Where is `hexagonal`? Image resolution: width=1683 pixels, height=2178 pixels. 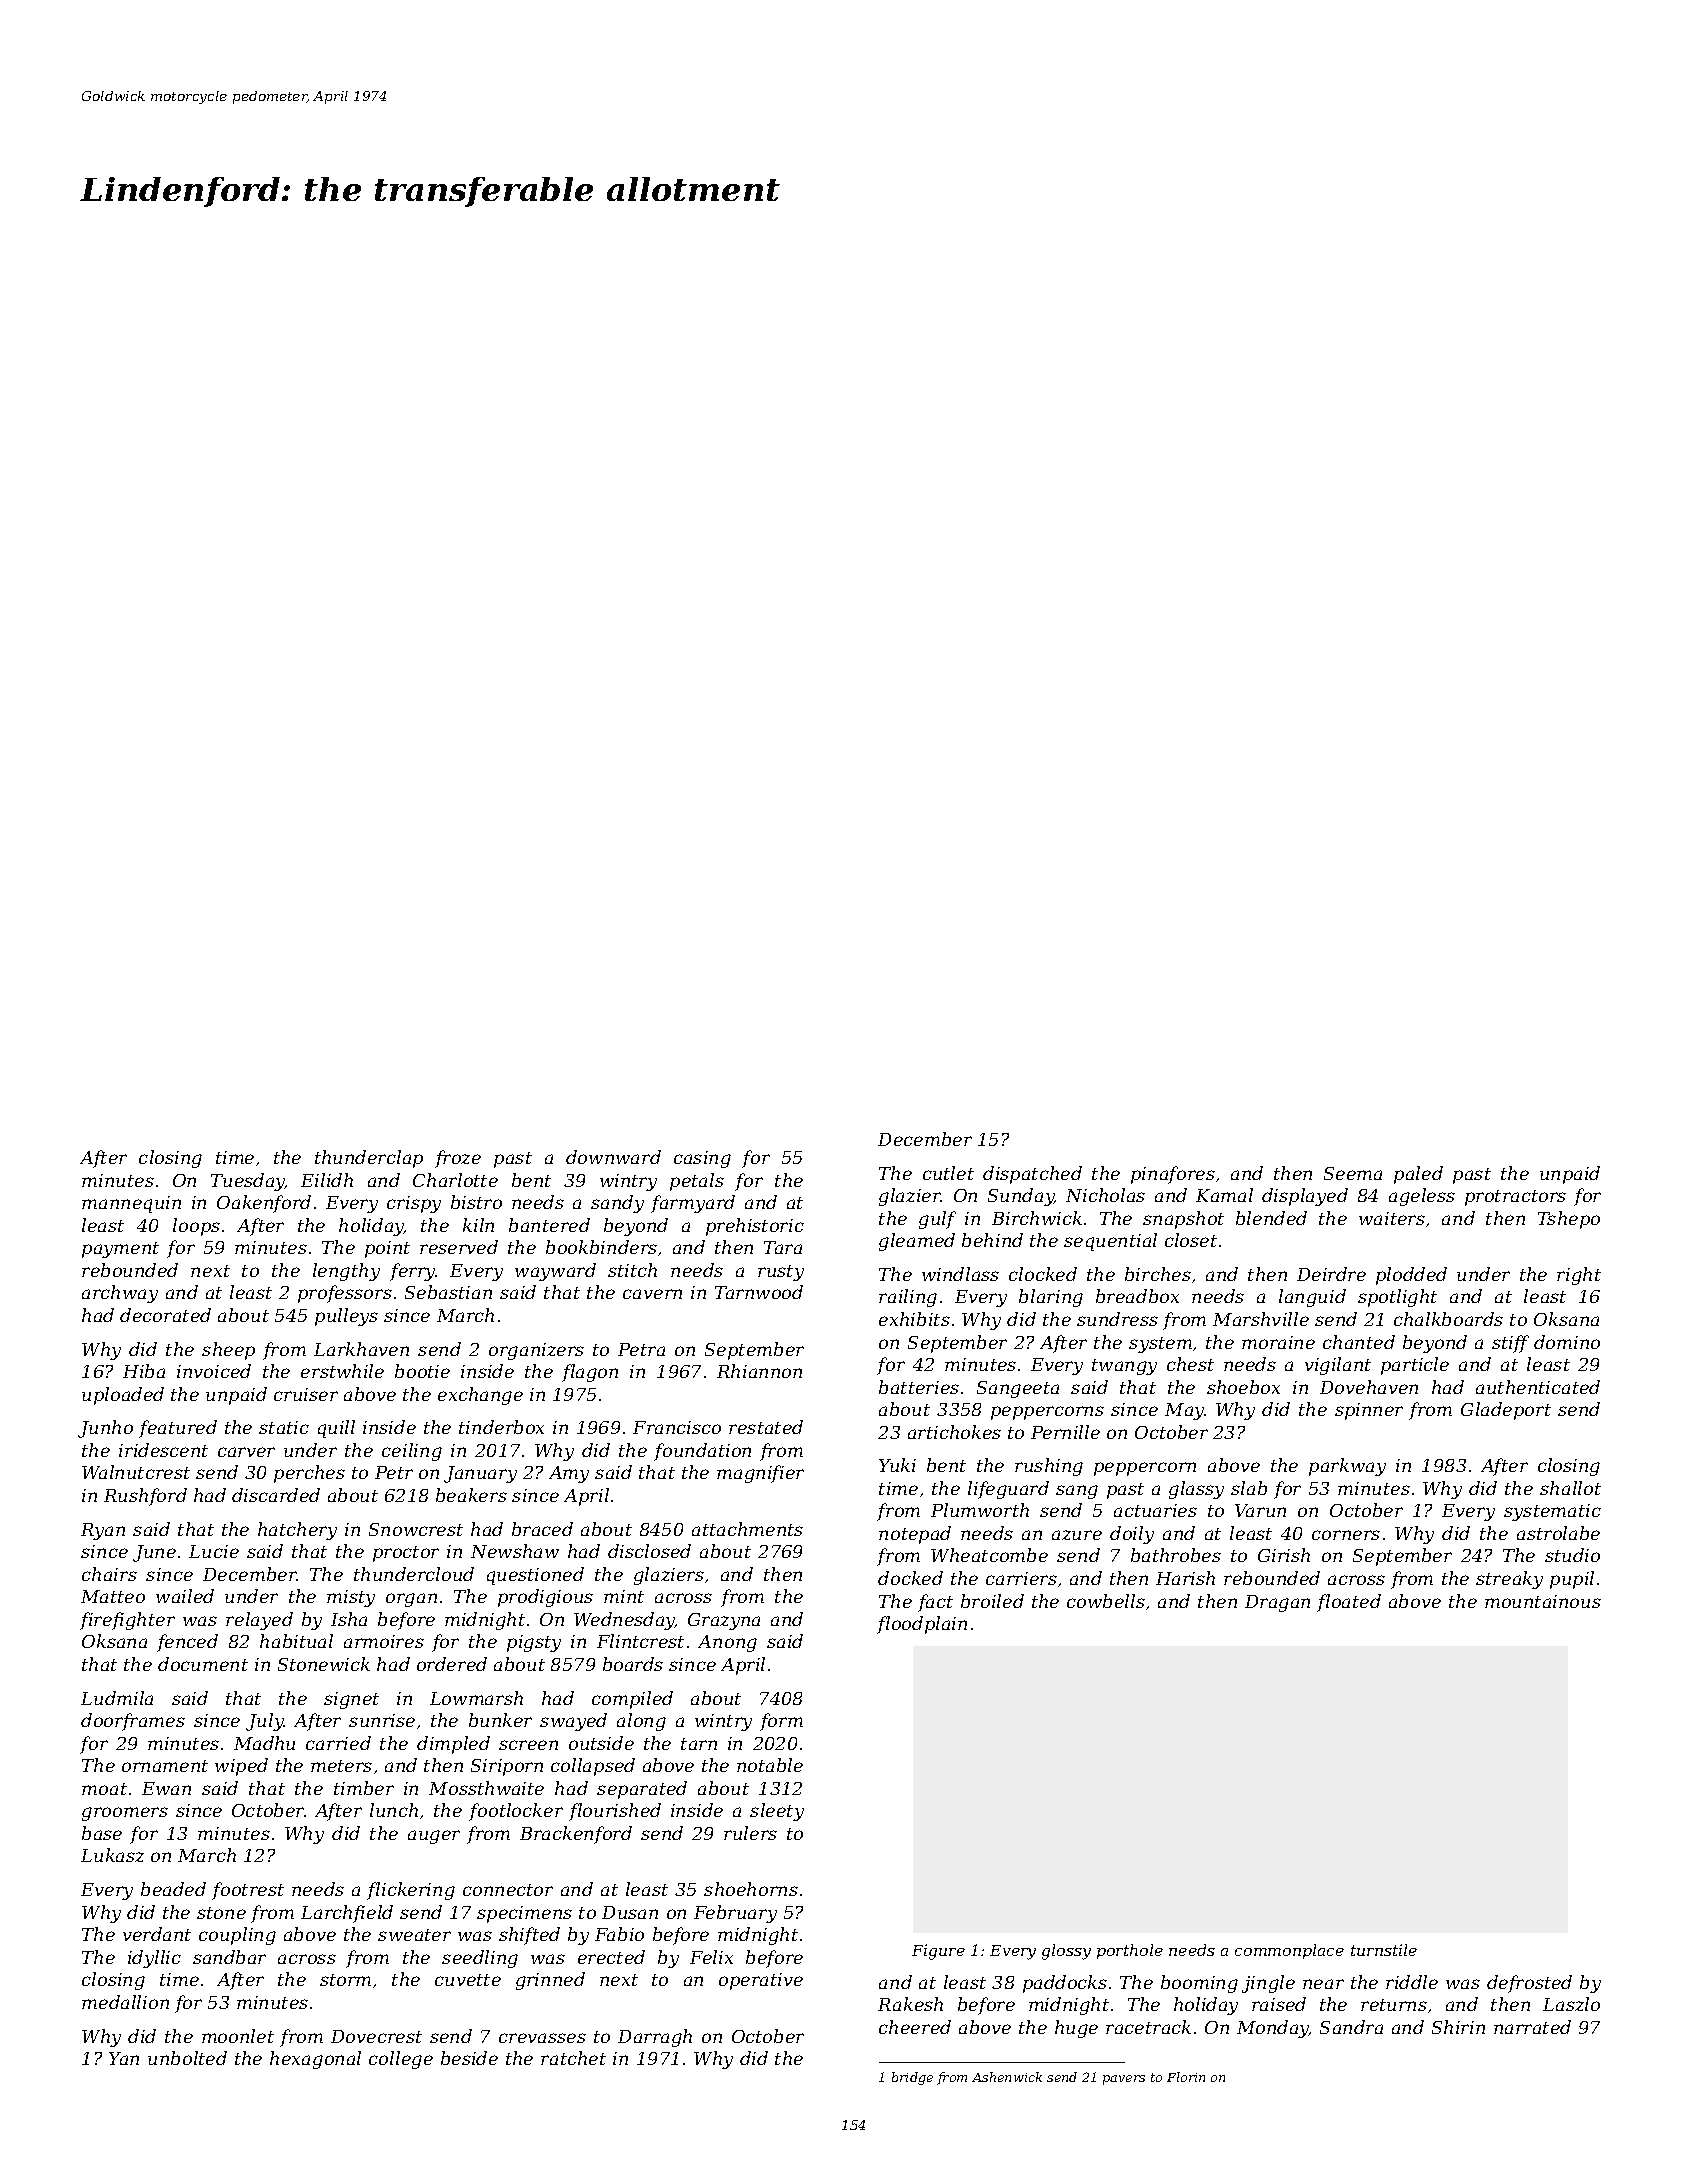
hexagonal is located at coordinates (315, 2060).
